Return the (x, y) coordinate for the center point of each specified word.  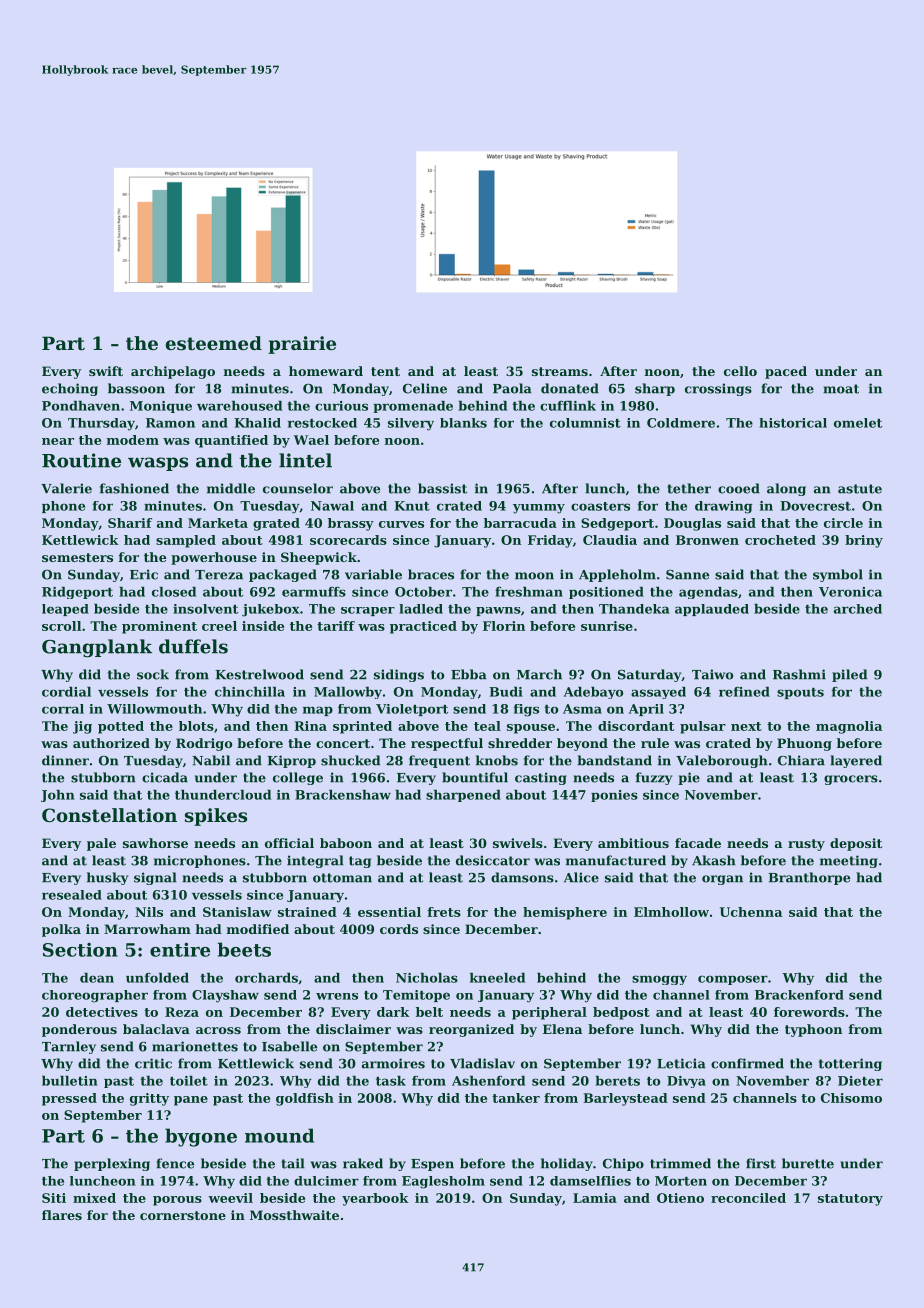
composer (733, 980)
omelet (858, 423)
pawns (498, 611)
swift (106, 371)
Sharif (130, 523)
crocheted (780, 540)
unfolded (157, 978)
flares (62, 1215)
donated (570, 388)
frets (444, 912)
